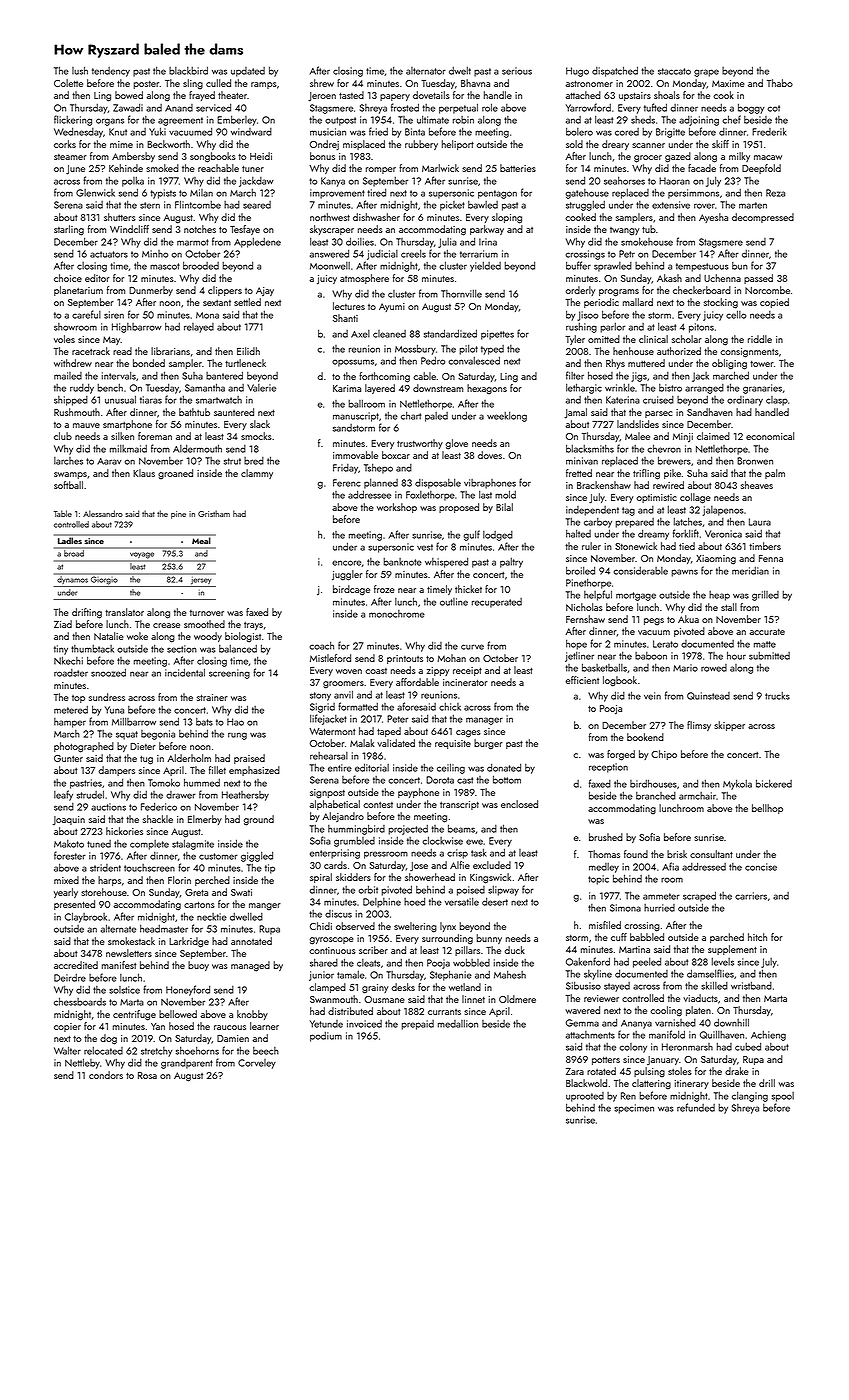 This page has width=849, height=1400. What do you see at coordinates (70, 157) in the page?
I see `steamer` at bounding box center [70, 157].
